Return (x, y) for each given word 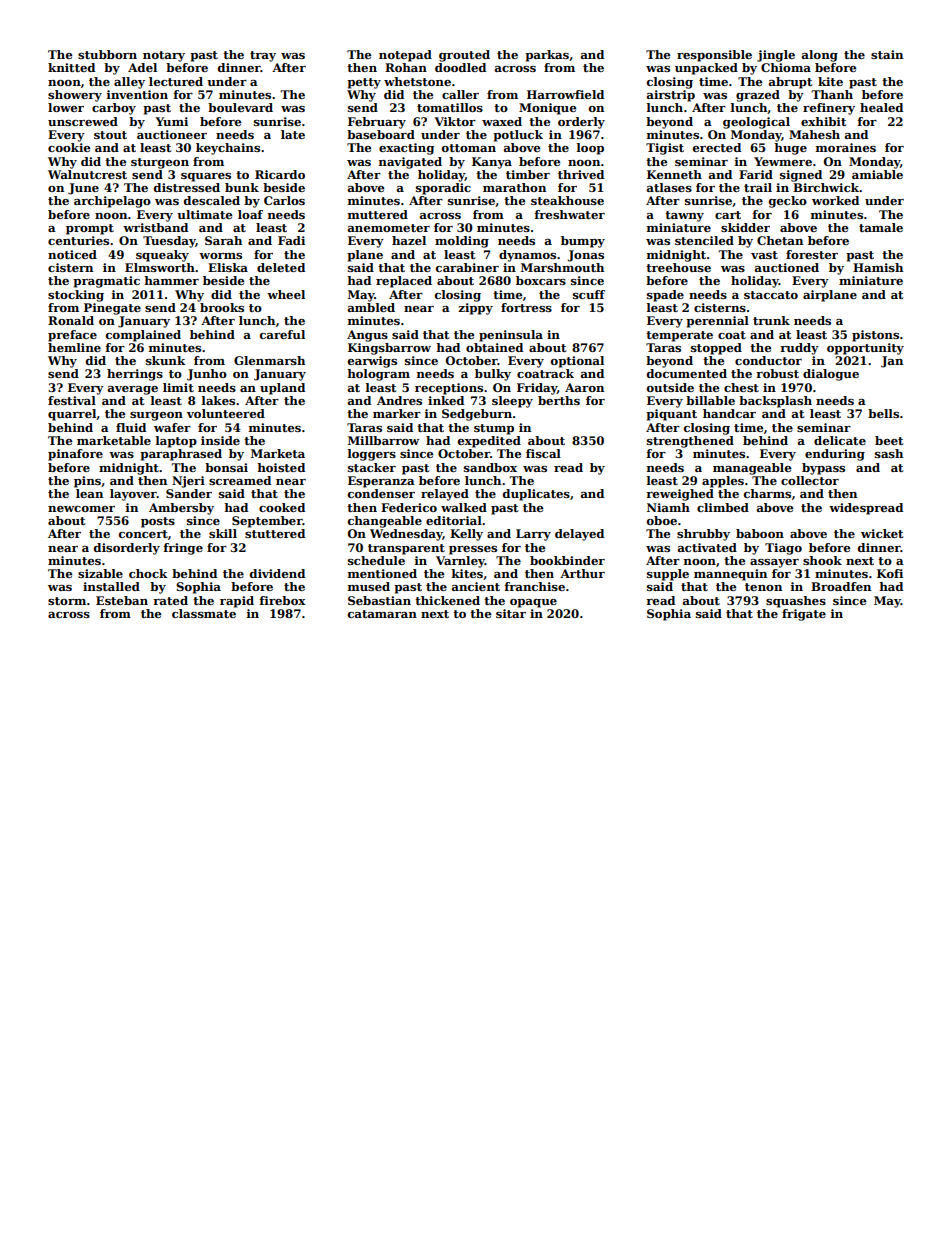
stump (494, 429)
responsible (714, 56)
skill (223, 533)
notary (164, 56)
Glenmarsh (269, 360)
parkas (547, 56)
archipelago (112, 202)
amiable (877, 174)
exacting (406, 149)
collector (810, 480)
